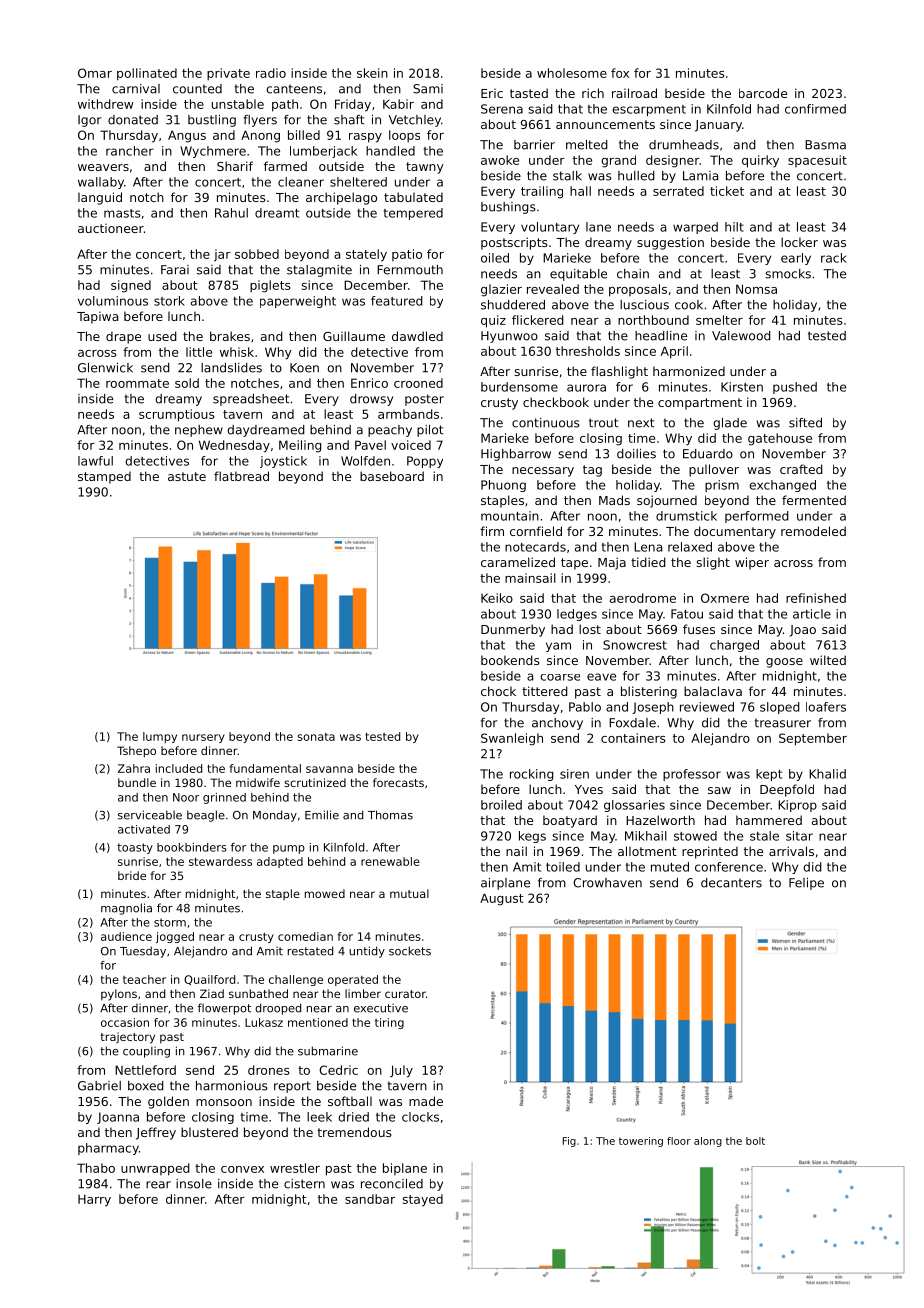 This screenshot has height=1308, width=924. I want to click on lumpy, so click(160, 737).
